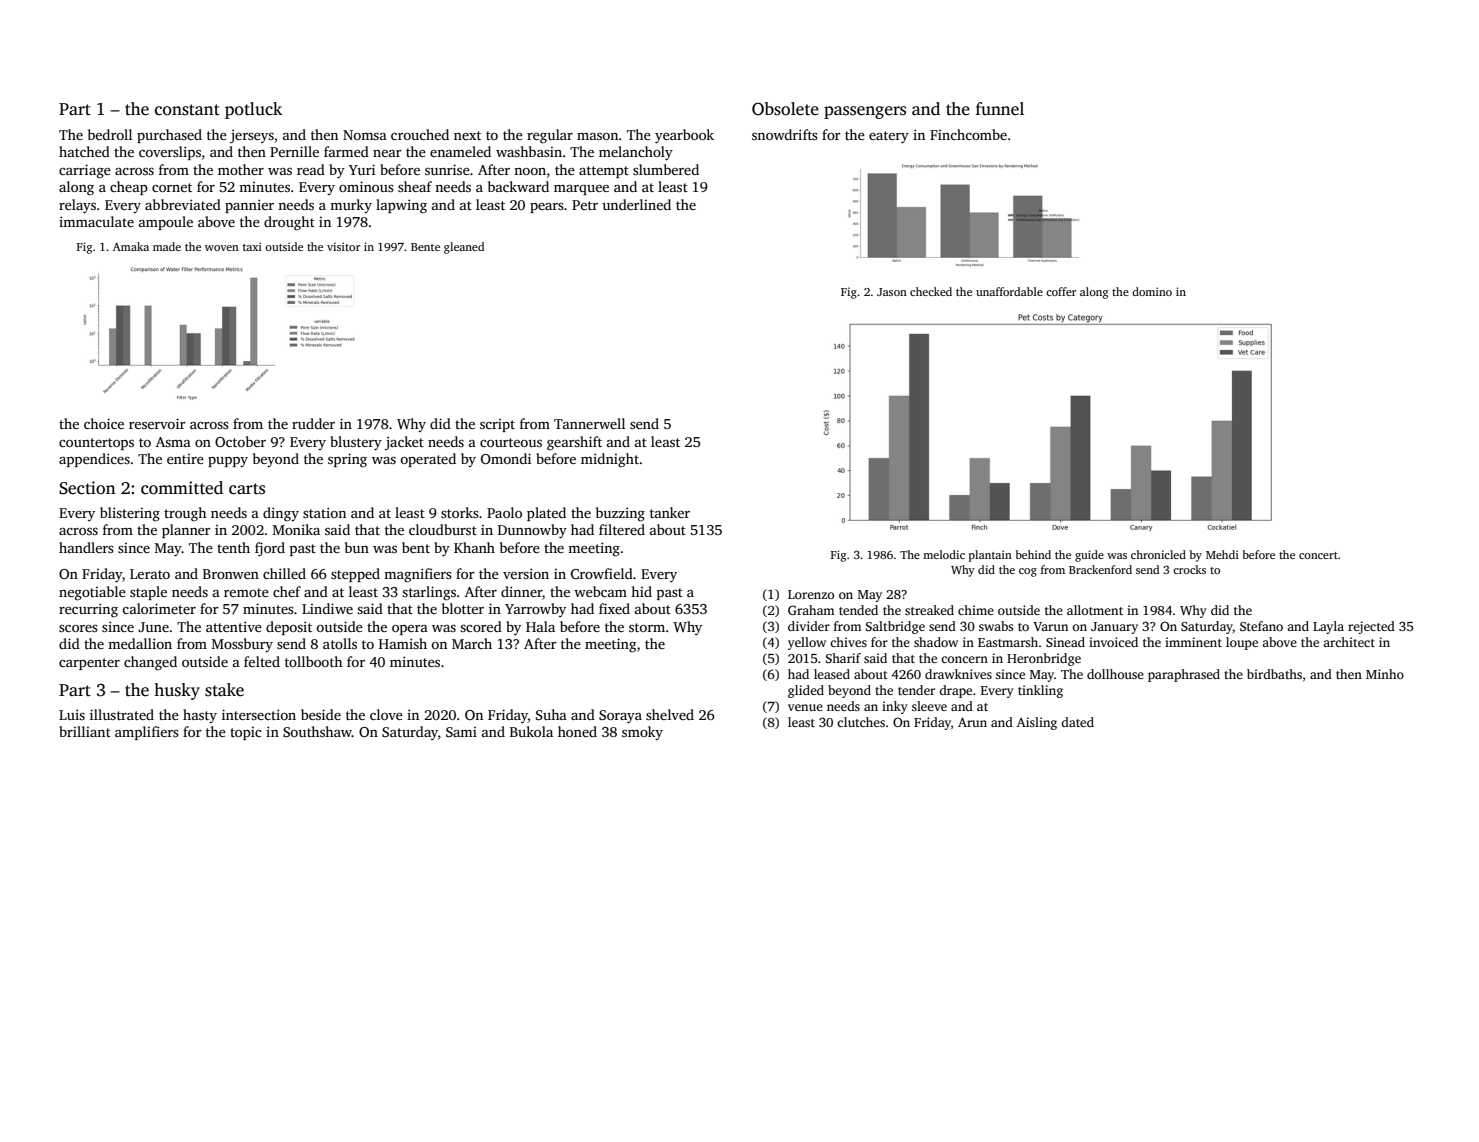 Image resolution: width=1479 pixels, height=1142 pixels. What do you see at coordinates (636, 204) in the screenshot?
I see `underlined` at bounding box center [636, 204].
